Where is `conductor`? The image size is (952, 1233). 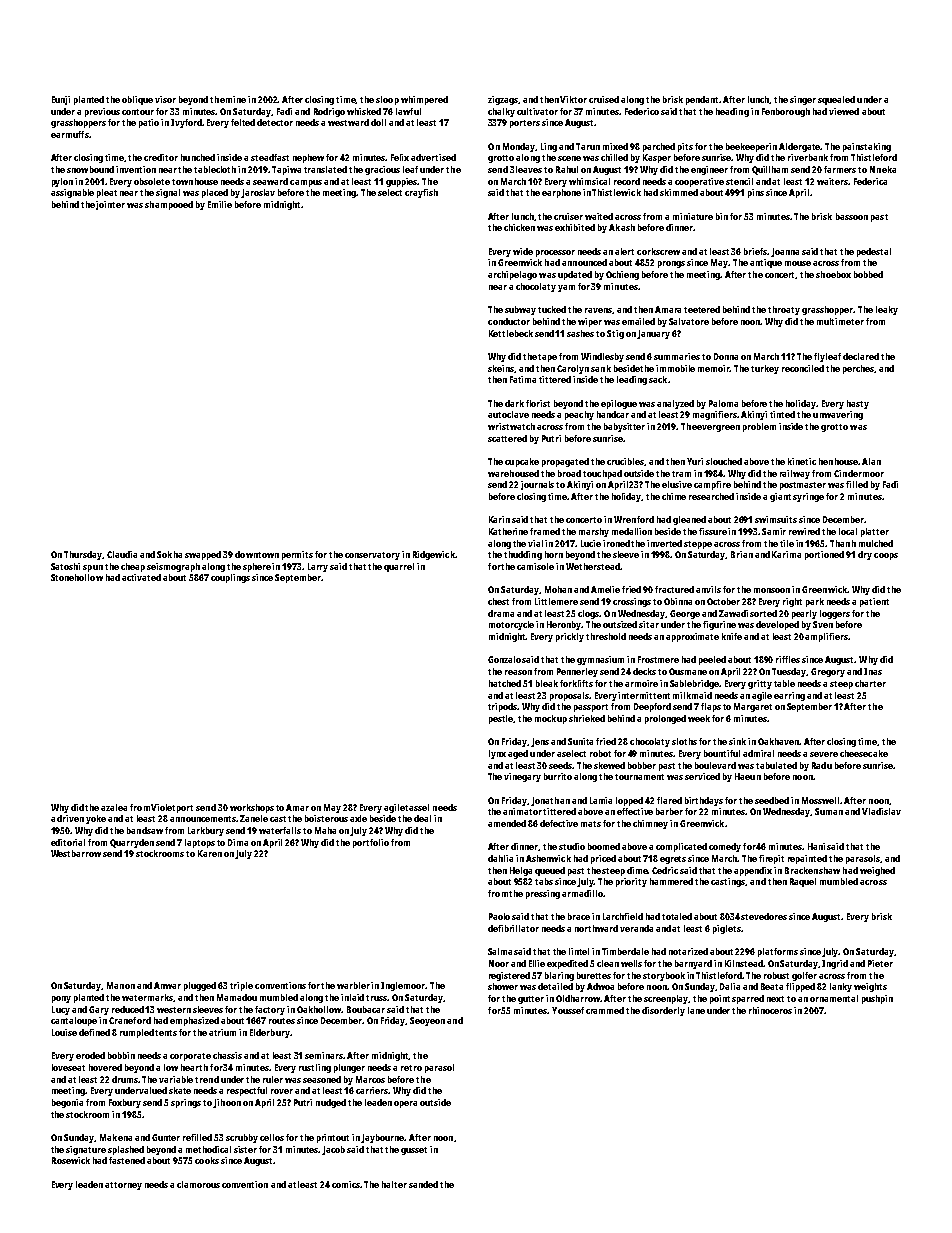 conductor is located at coordinates (509, 321).
